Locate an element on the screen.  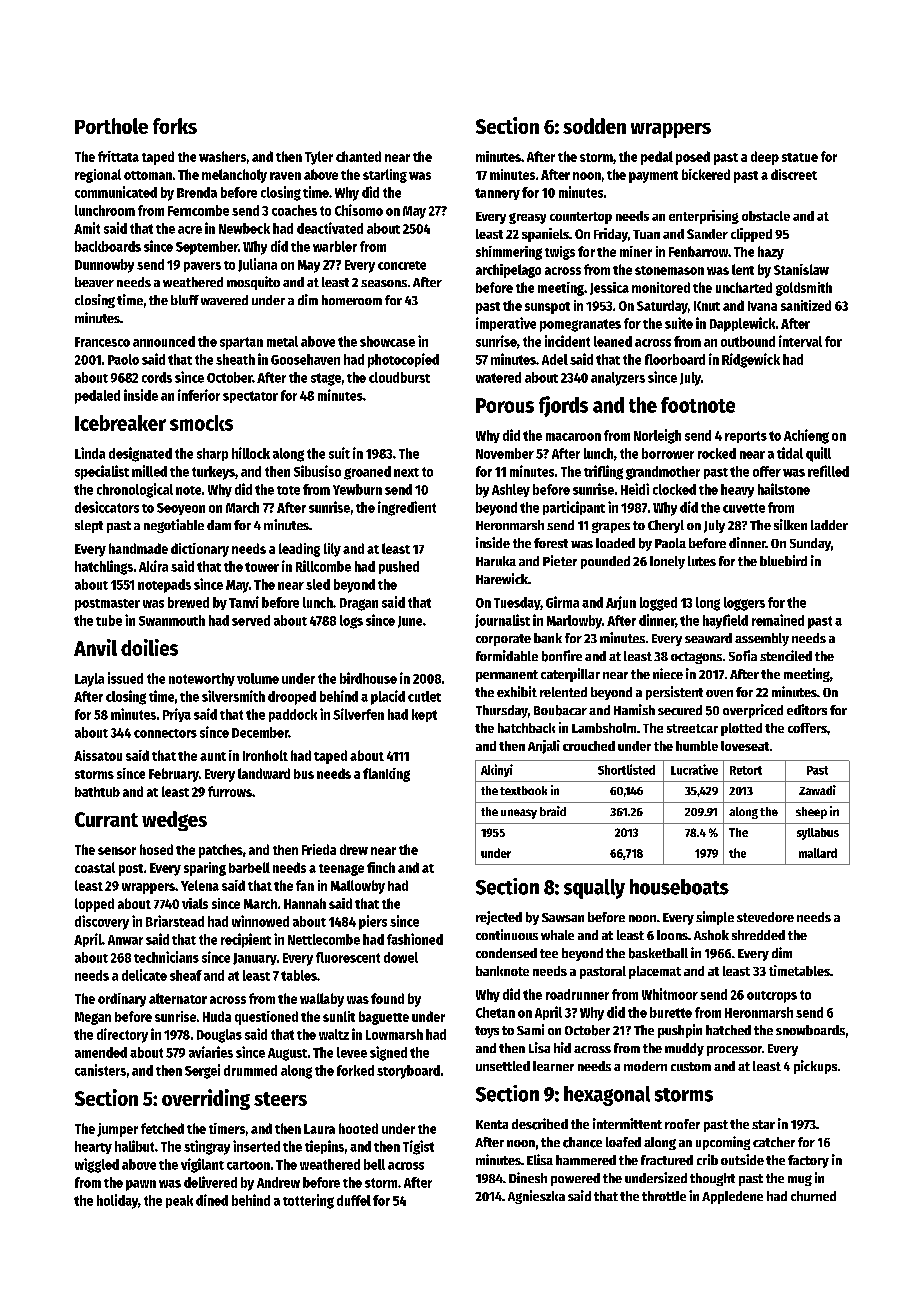
Chisomo is located at coordinates (359, 210).
